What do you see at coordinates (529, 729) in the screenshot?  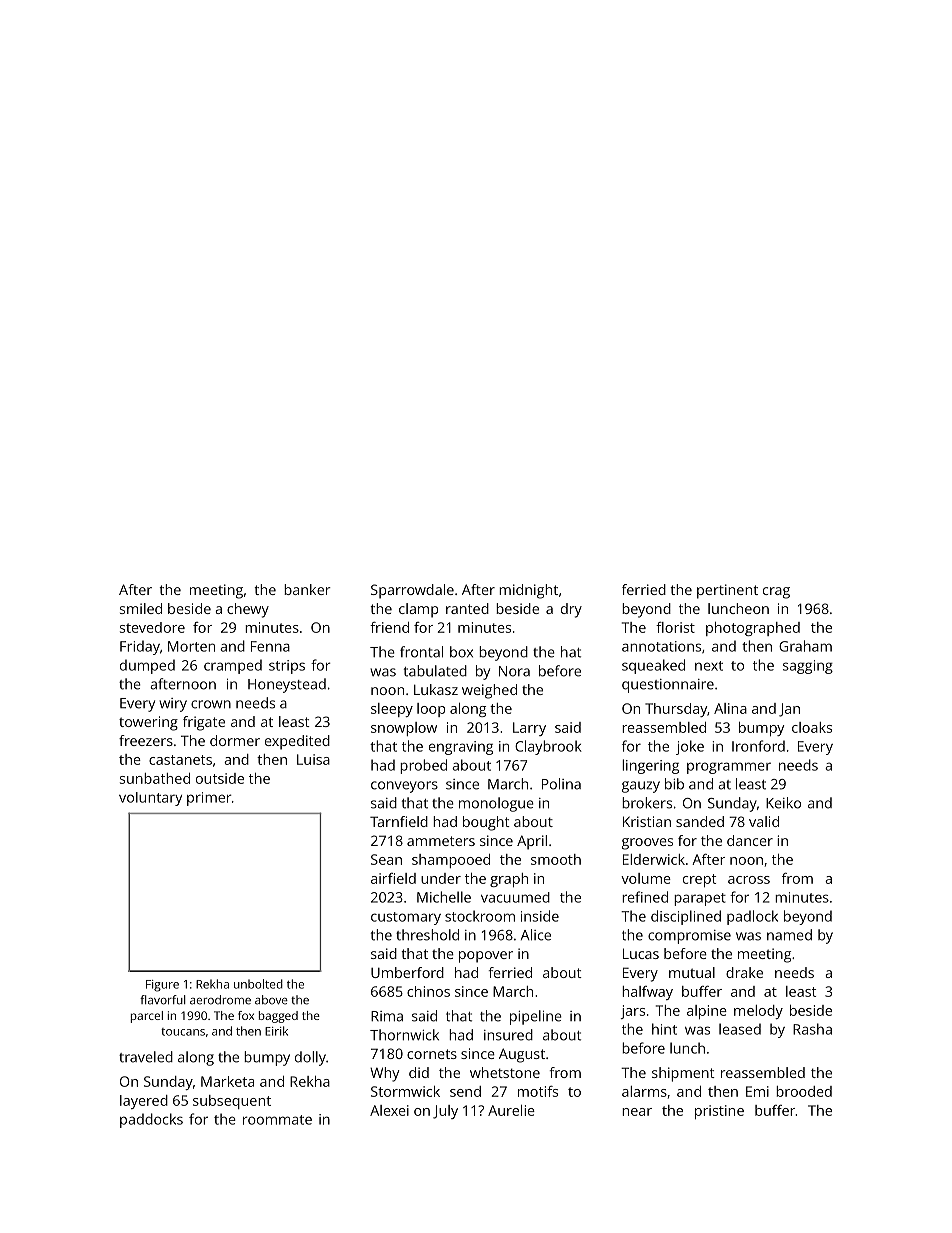 I see `Larry` at bounding box center [529, 729].
